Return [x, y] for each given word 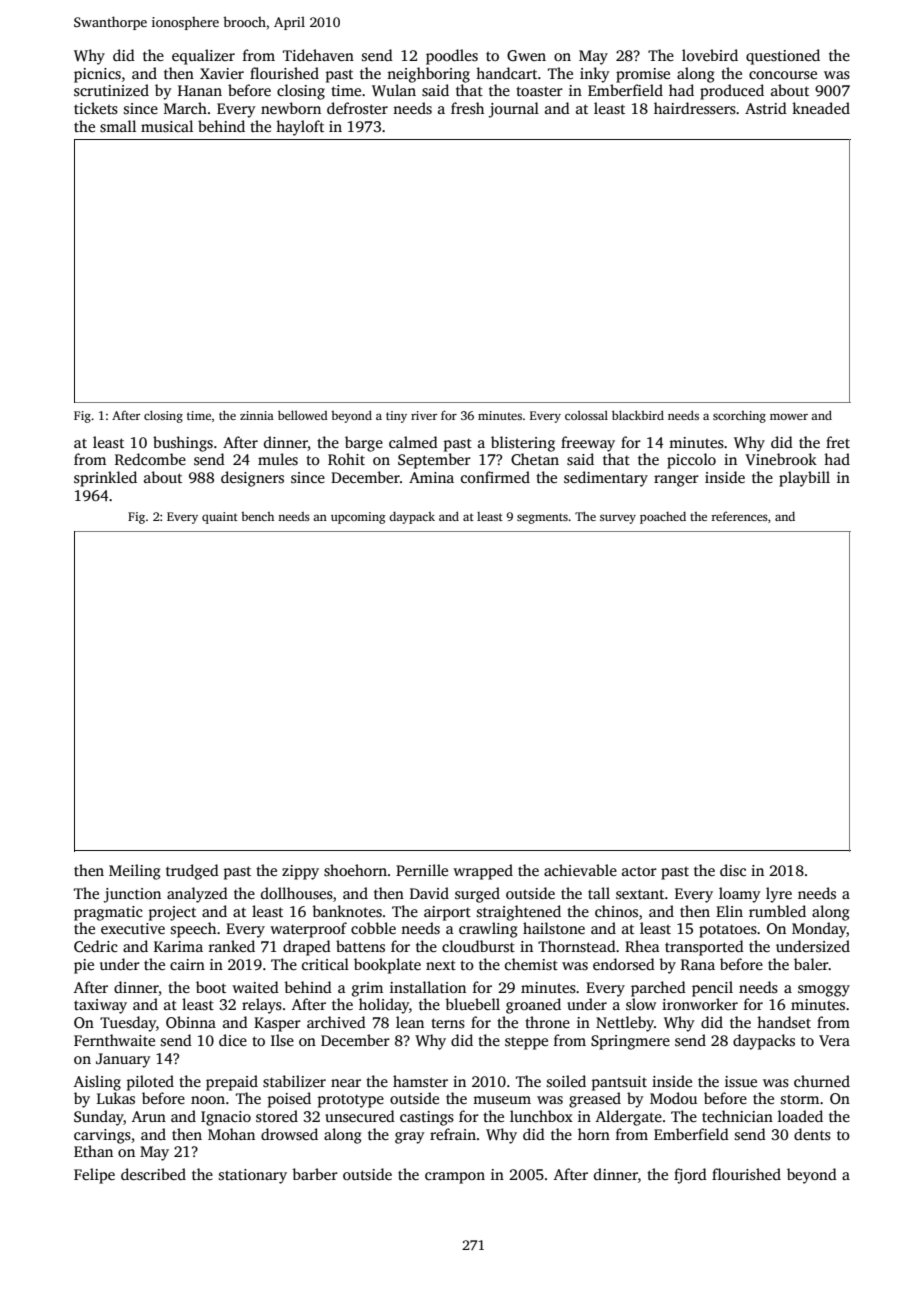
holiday [384, 1006]
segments [542, 518]
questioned [783, 57]
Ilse [282, 1040]
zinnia [257, 415]
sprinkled [105, 479]
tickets [96, 108]
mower [789, 416]
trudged [192, 872]
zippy [300, 872]
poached [663, 517]
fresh [467, 108]
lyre [779, 895]
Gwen [526, 55]
